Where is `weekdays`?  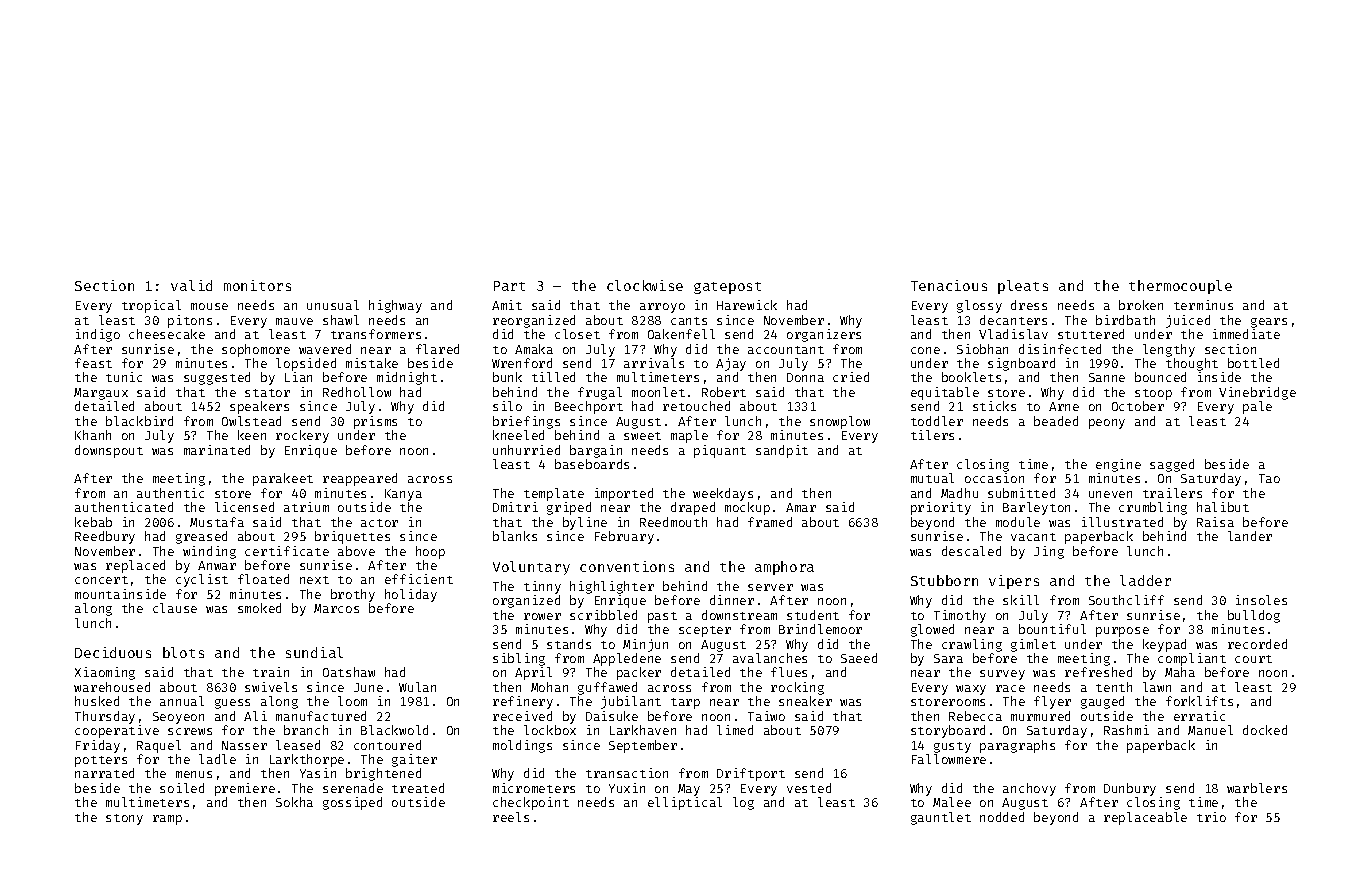 weekdays is located at coordinates (723, 494).
